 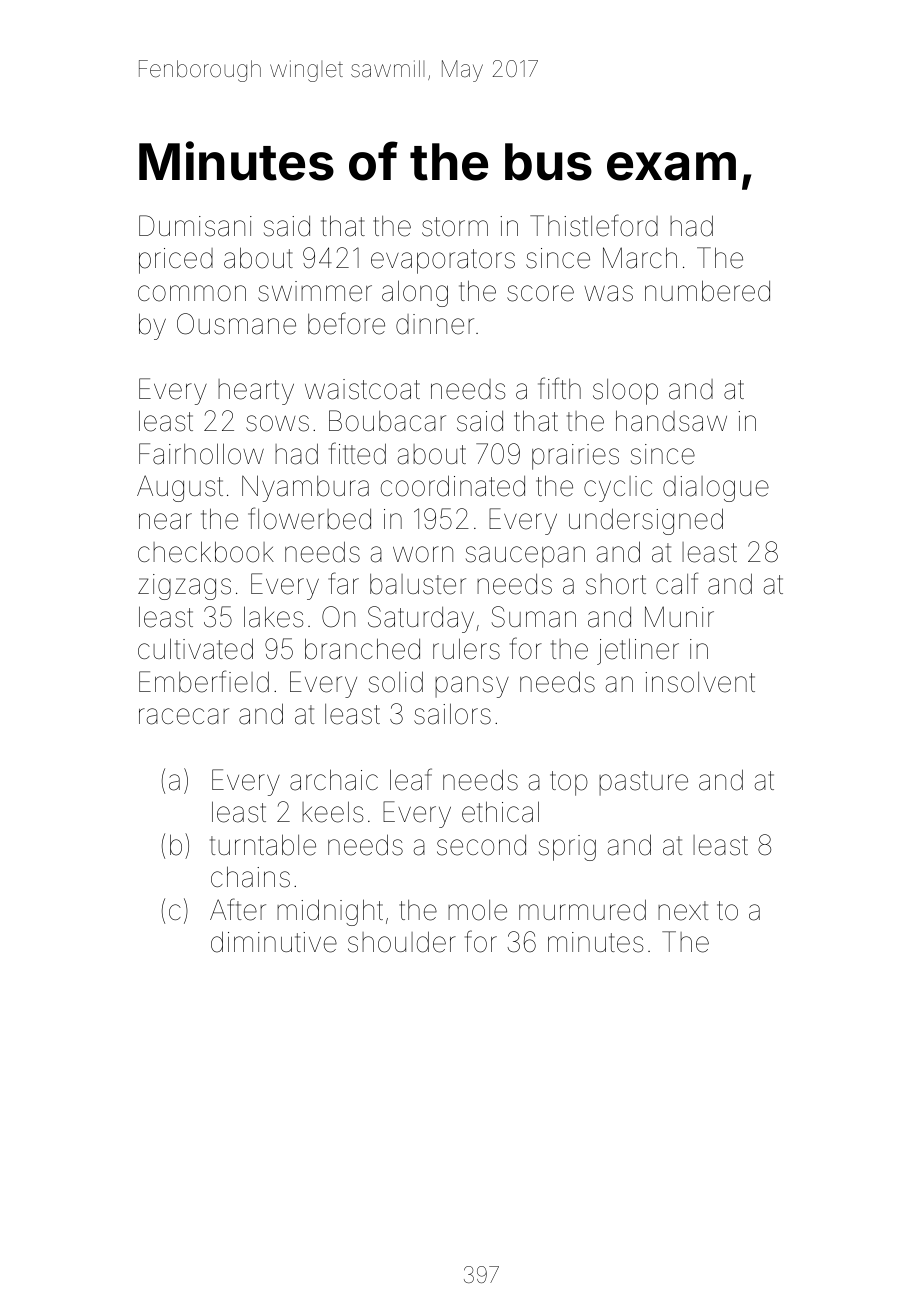 What do you see at coordinates (707, 291) in the page?
I see `numbered` at bounding box center [707, 291].
